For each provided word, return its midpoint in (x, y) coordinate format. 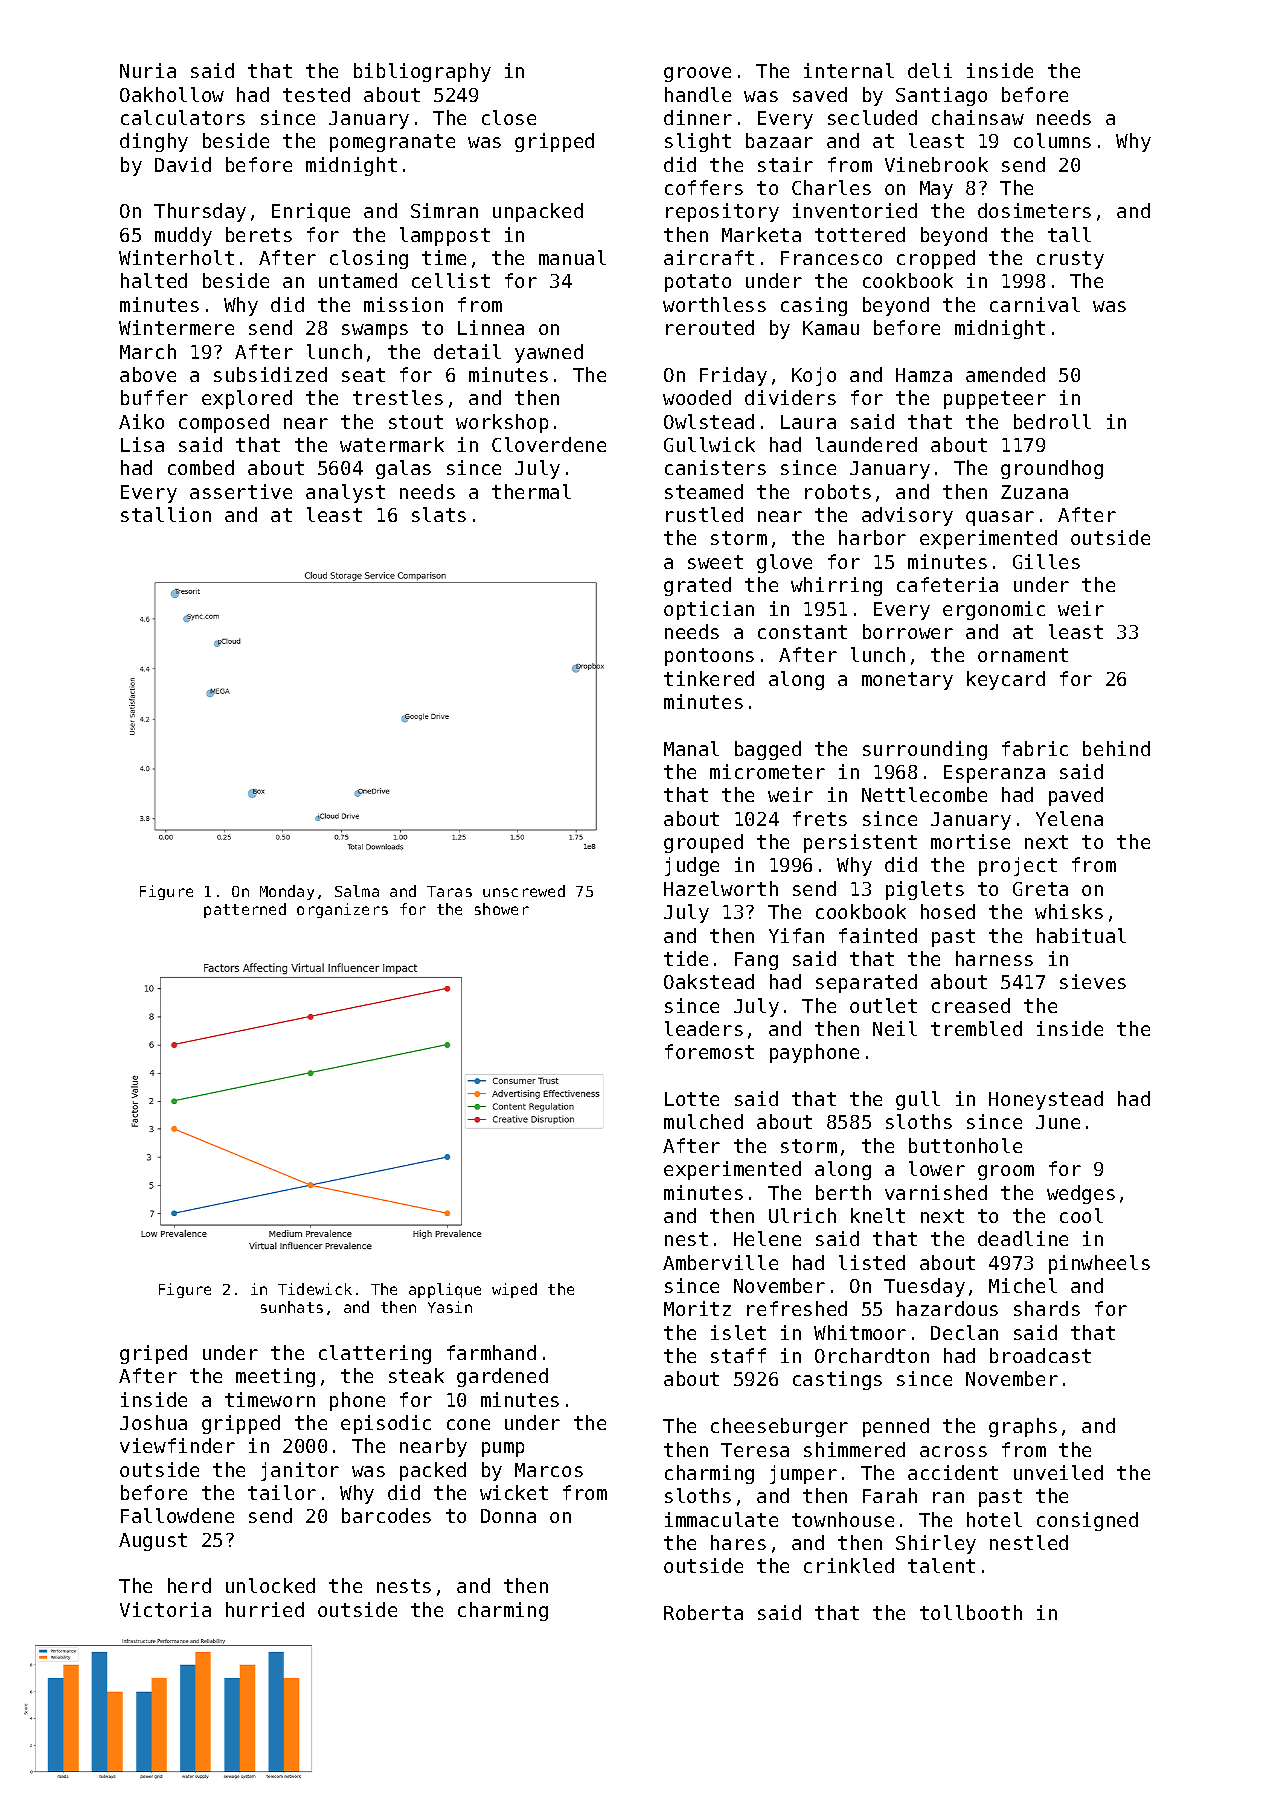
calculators (183, 117)
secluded (872, 117)
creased (971, 1005)
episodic (386, 1424)
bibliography (422, 72)
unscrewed (524, 891)
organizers (342, 910)
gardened (502, 1377)
